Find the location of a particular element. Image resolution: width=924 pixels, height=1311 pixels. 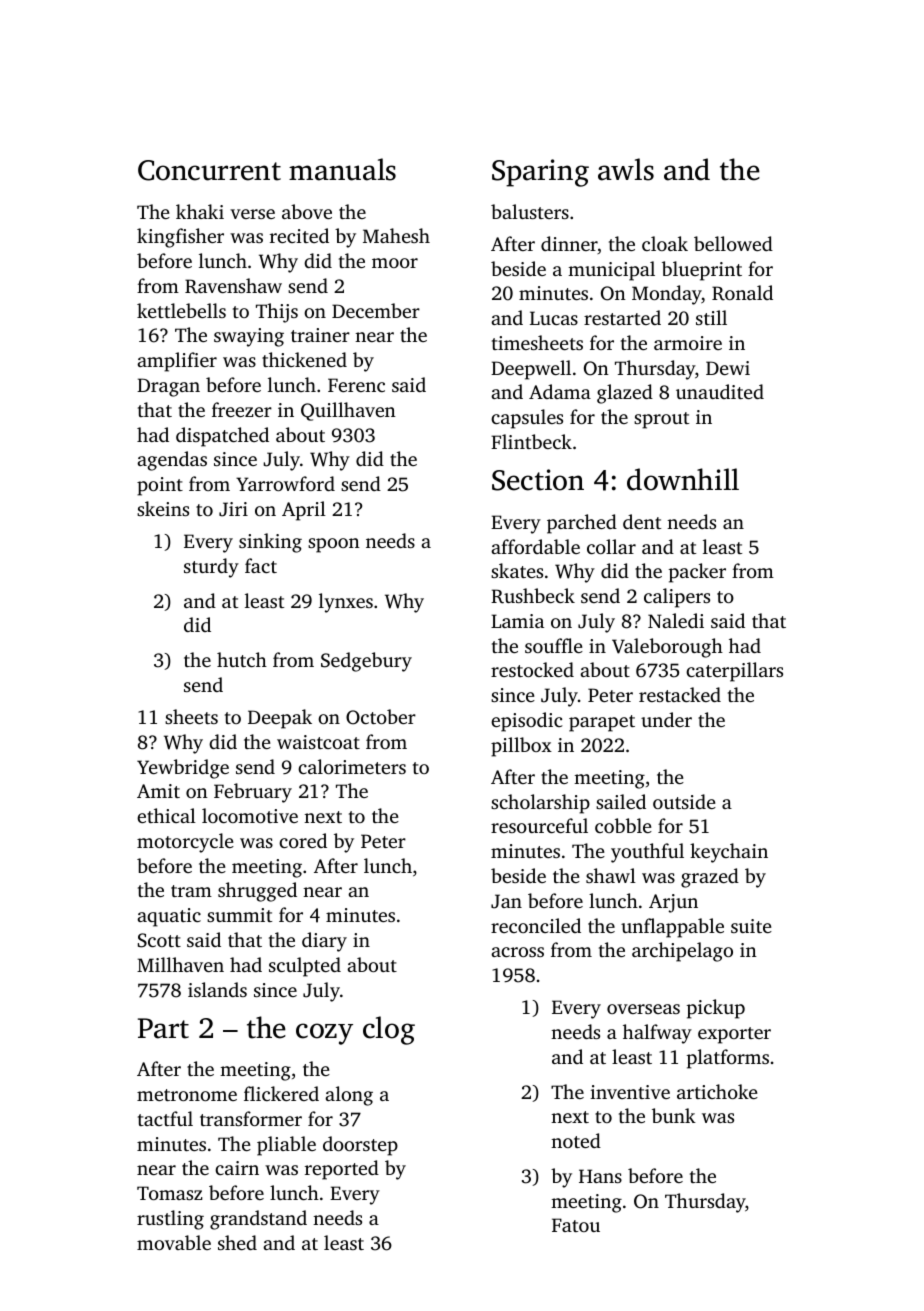

Ferenc is located at coordinates (356, 385).
